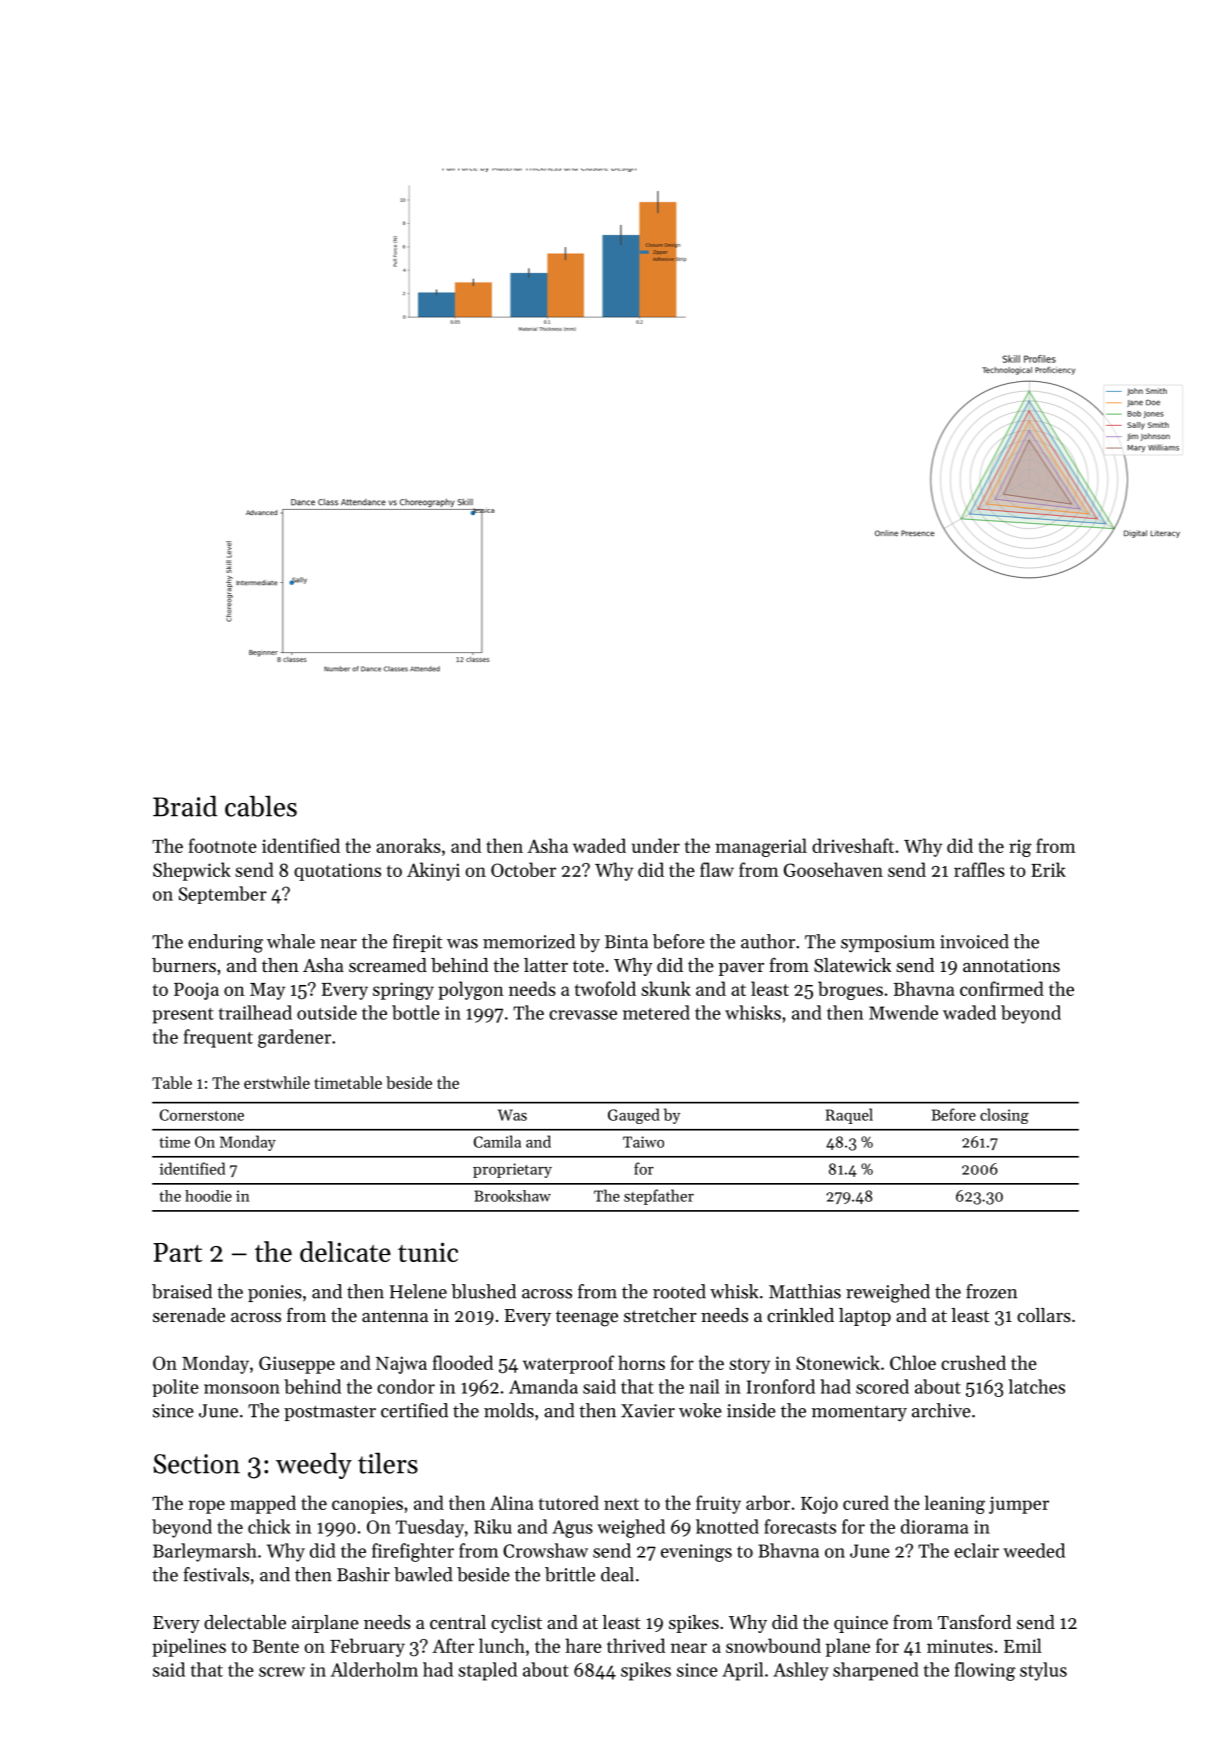  Describe the element at coordinates (529, 941) in the screenshot. I see `memorized` at that location.
